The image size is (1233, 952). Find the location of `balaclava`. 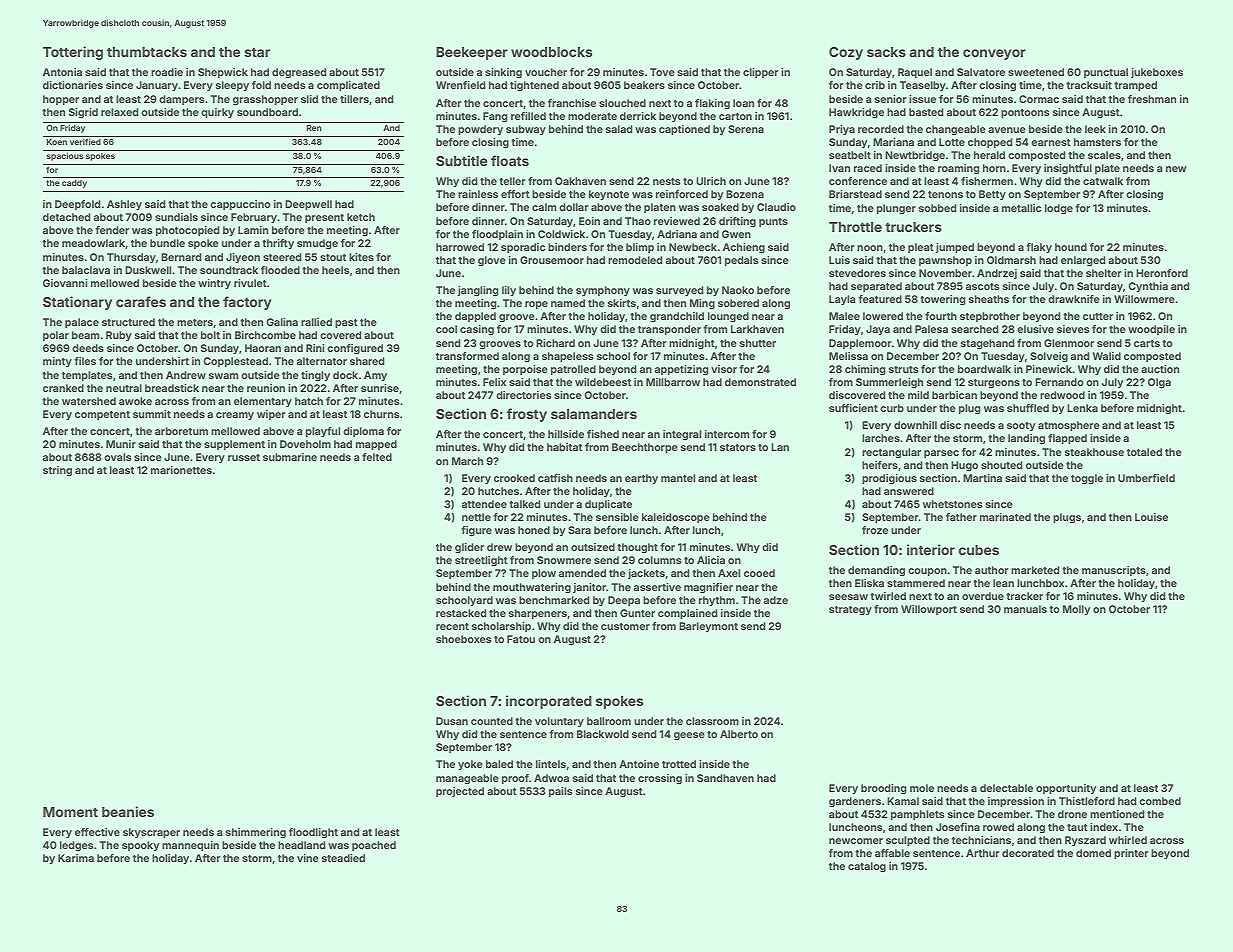

balaclava is located at coordinates (86, 270).
